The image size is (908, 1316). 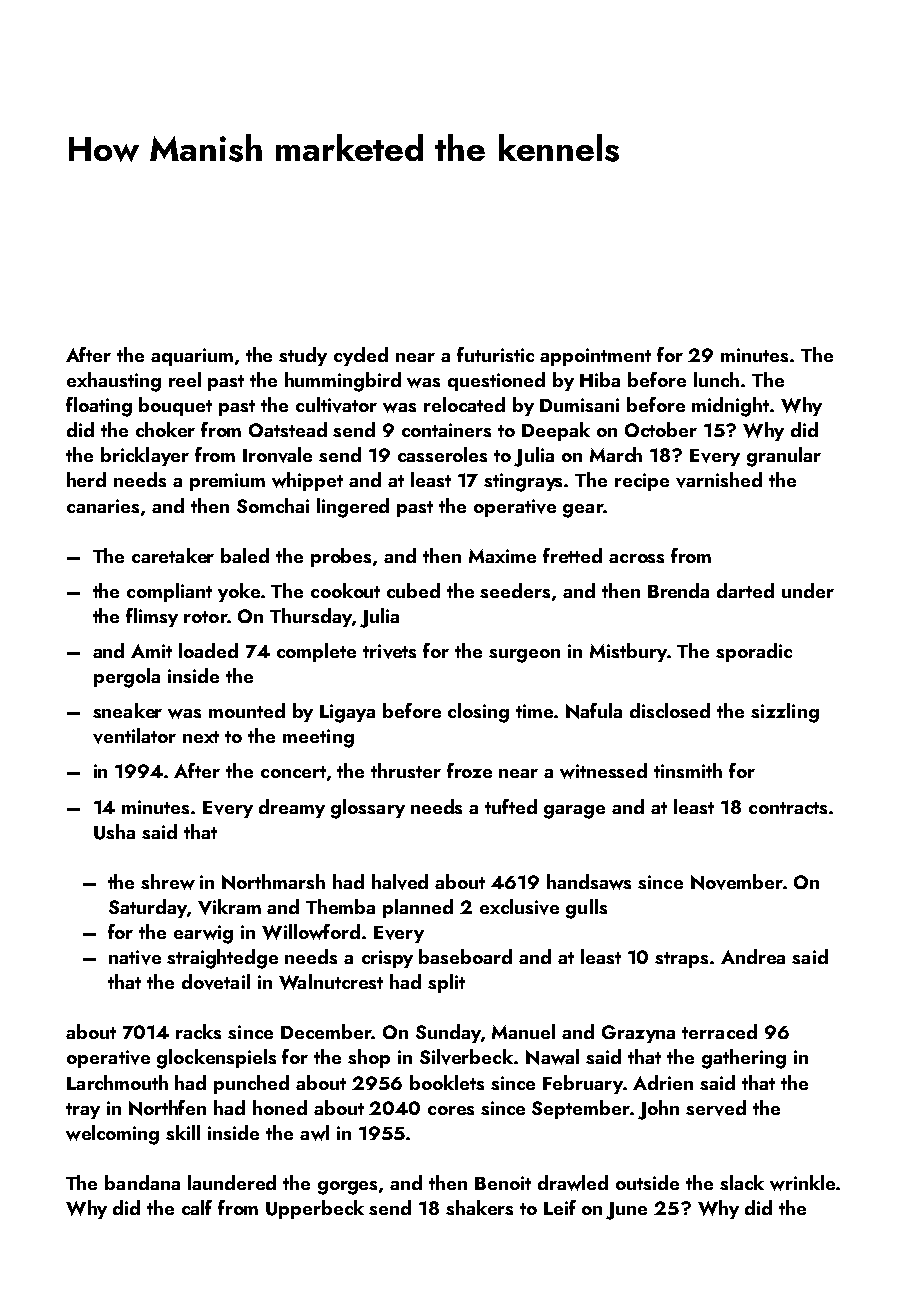 What do you see at coordinates (347, 1188) in the page?
I see `gorges` at bounding box center [347, 1188].
